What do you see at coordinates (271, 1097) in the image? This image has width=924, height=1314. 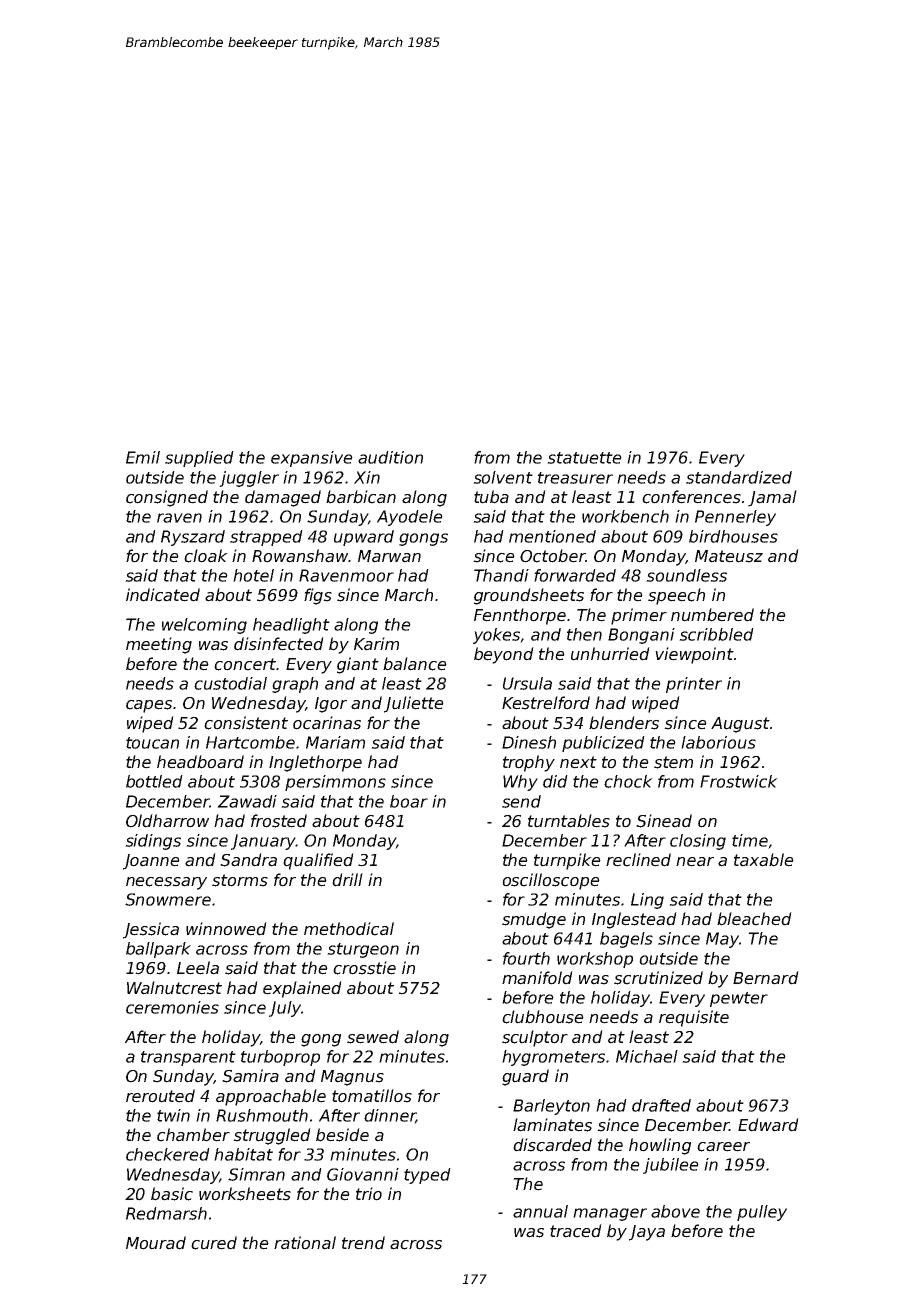 I see `approachable` at bounding box center [271, 1097].
